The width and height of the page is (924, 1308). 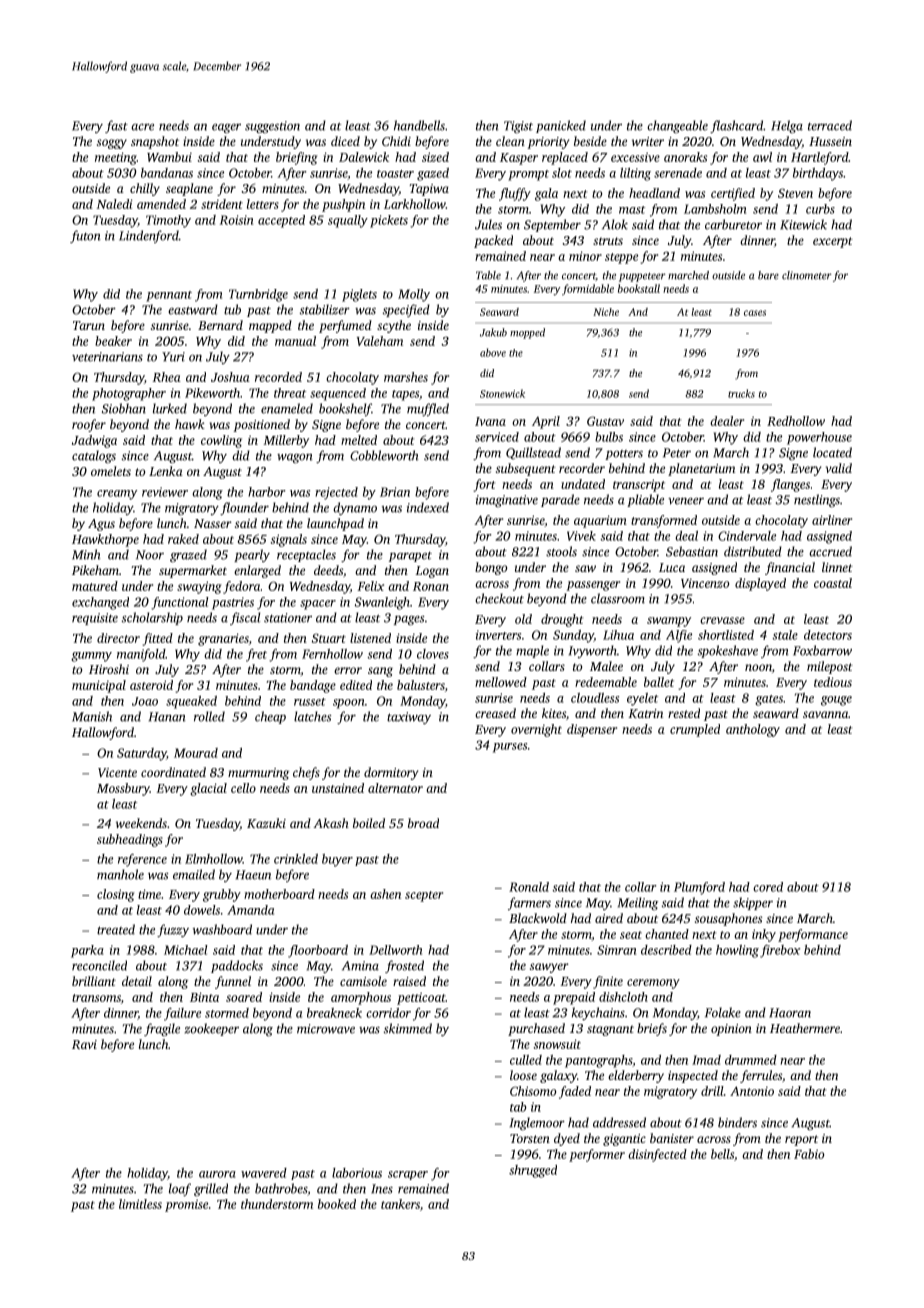 What do you see at coordinates (736, 126) in the page?
I see `flashcard` at bounding box center [736, 126].
